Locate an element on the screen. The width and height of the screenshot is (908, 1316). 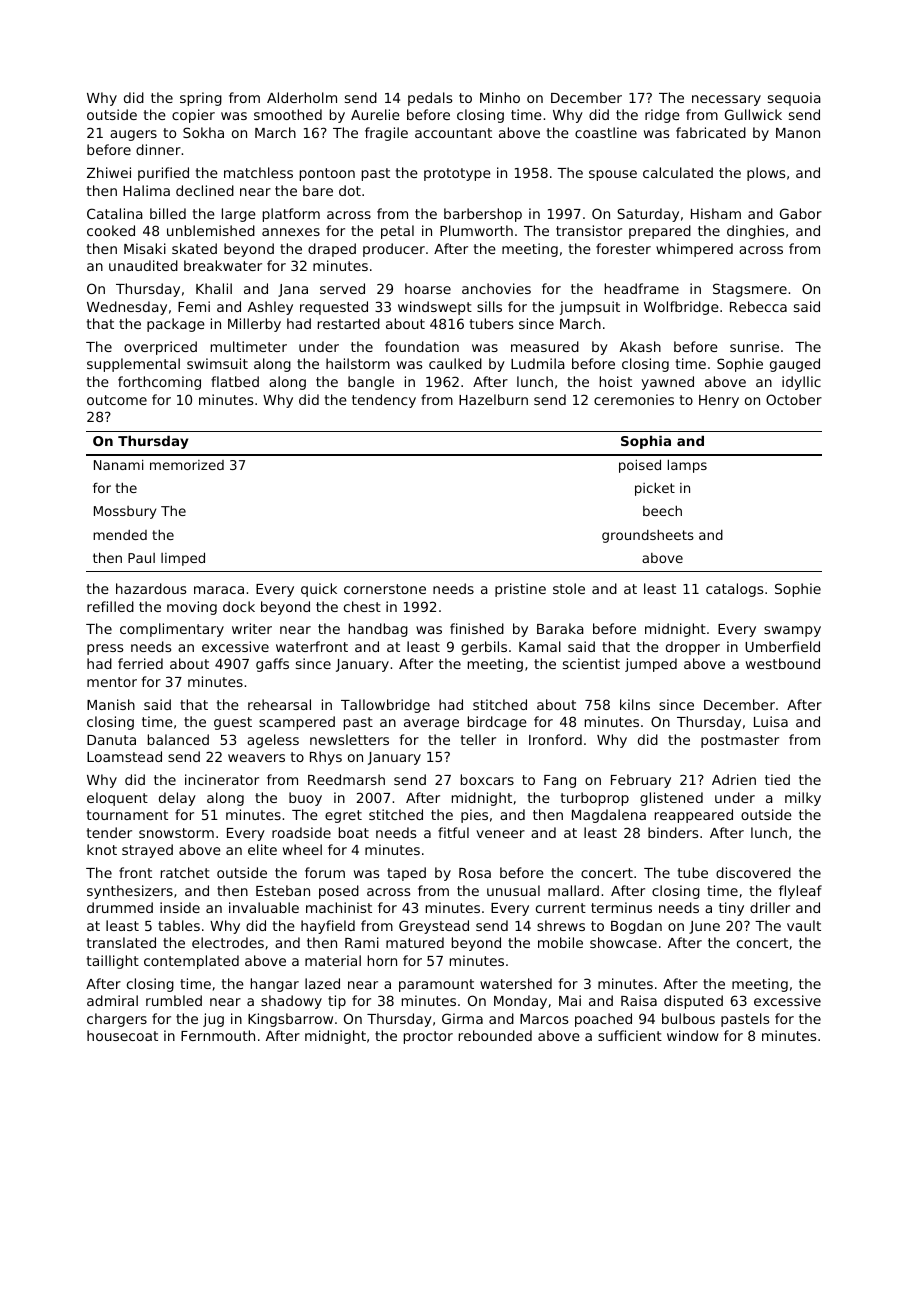
Sophia is located at coordinates (646, 442).
